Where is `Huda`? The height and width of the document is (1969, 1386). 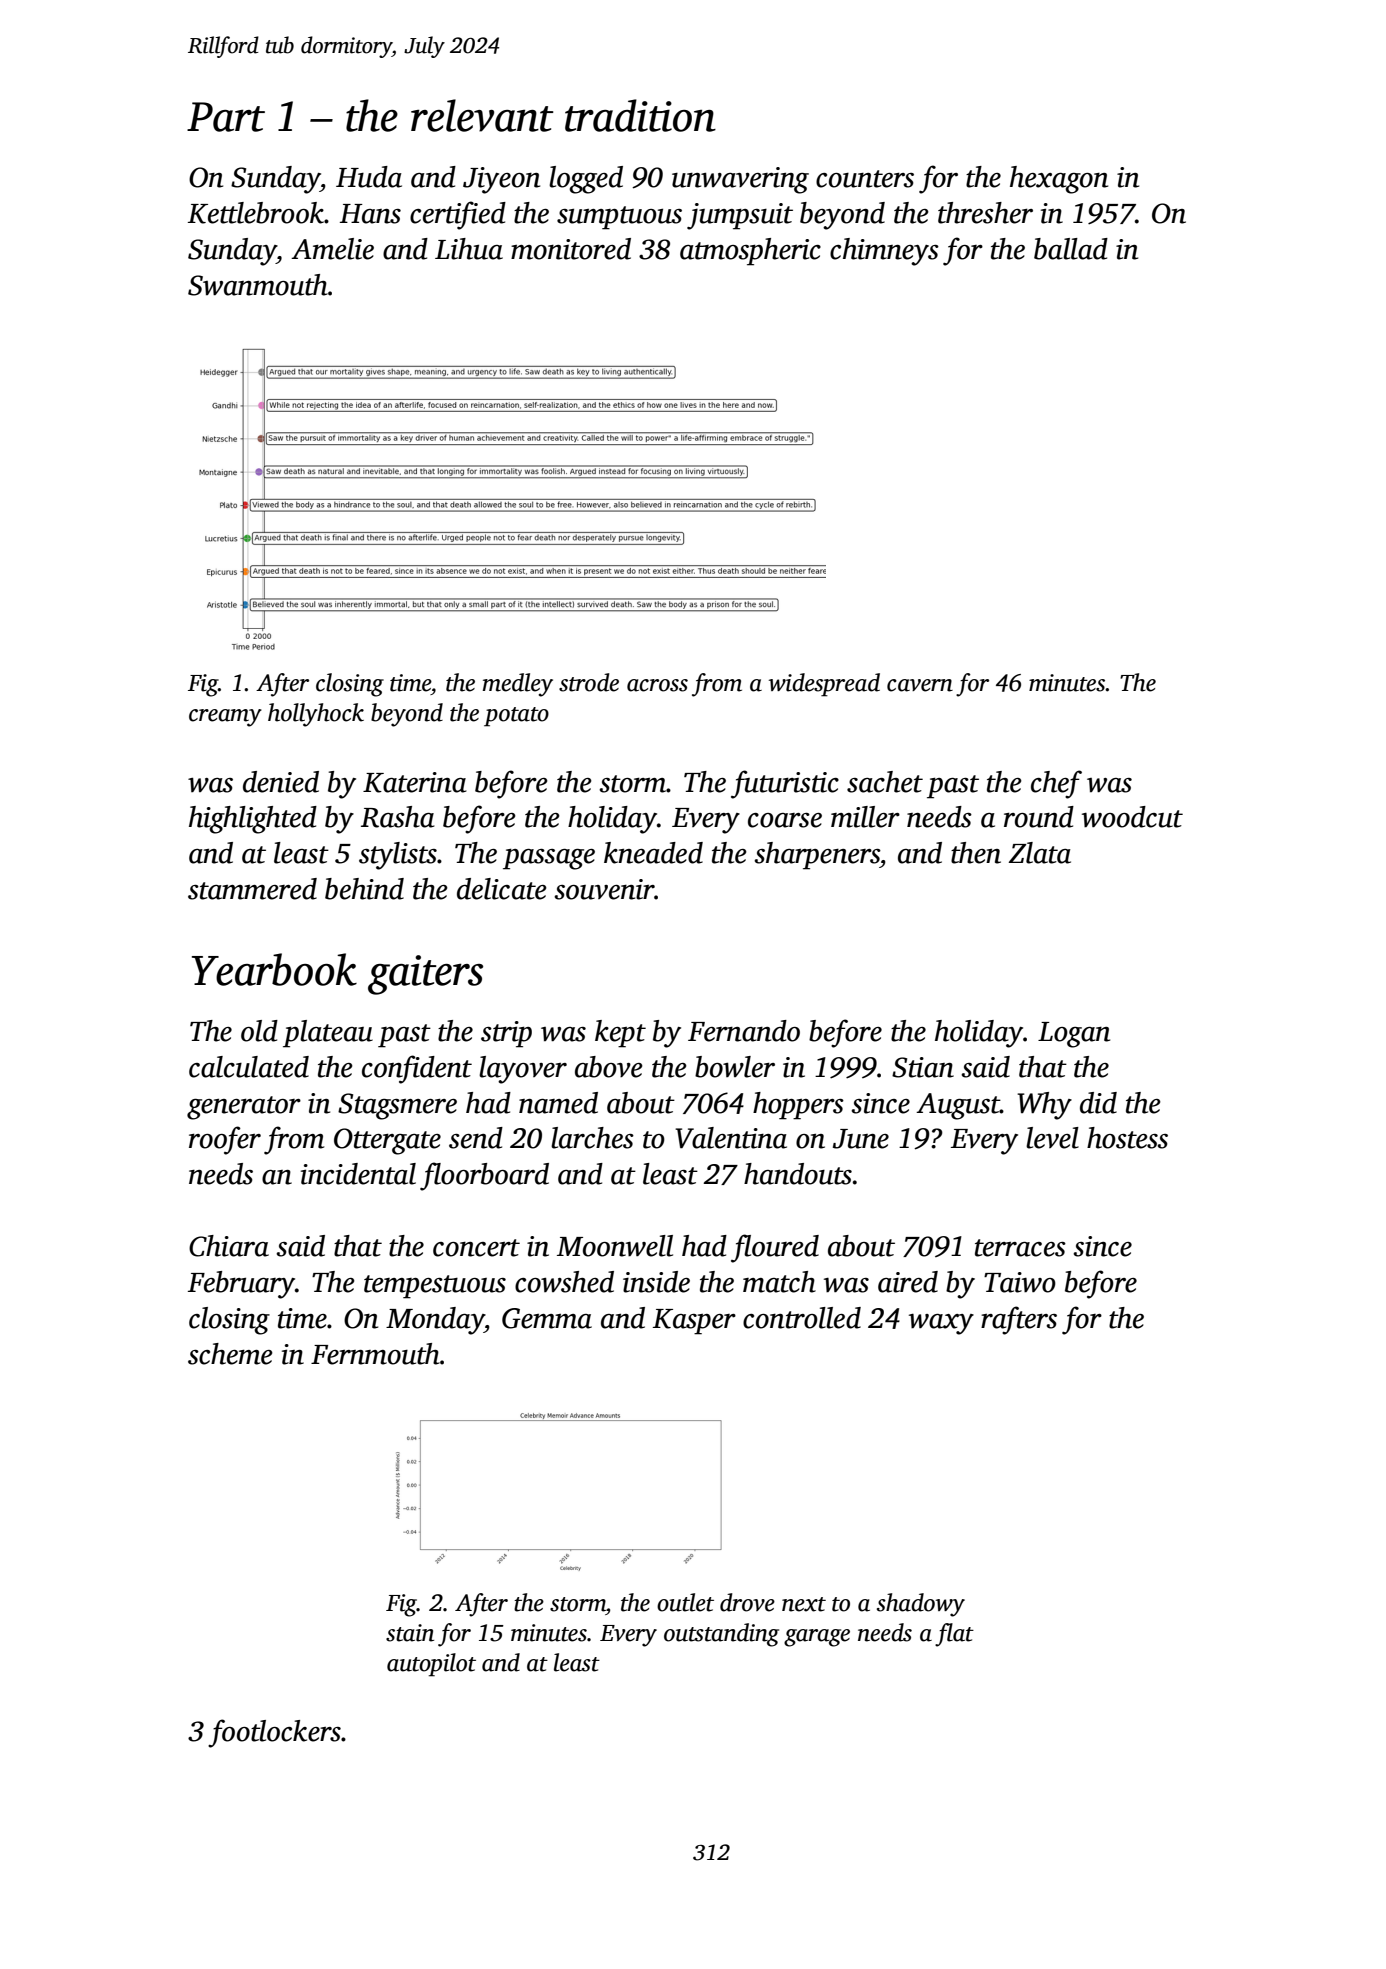 Huda is located at coordinates (369, 177).
